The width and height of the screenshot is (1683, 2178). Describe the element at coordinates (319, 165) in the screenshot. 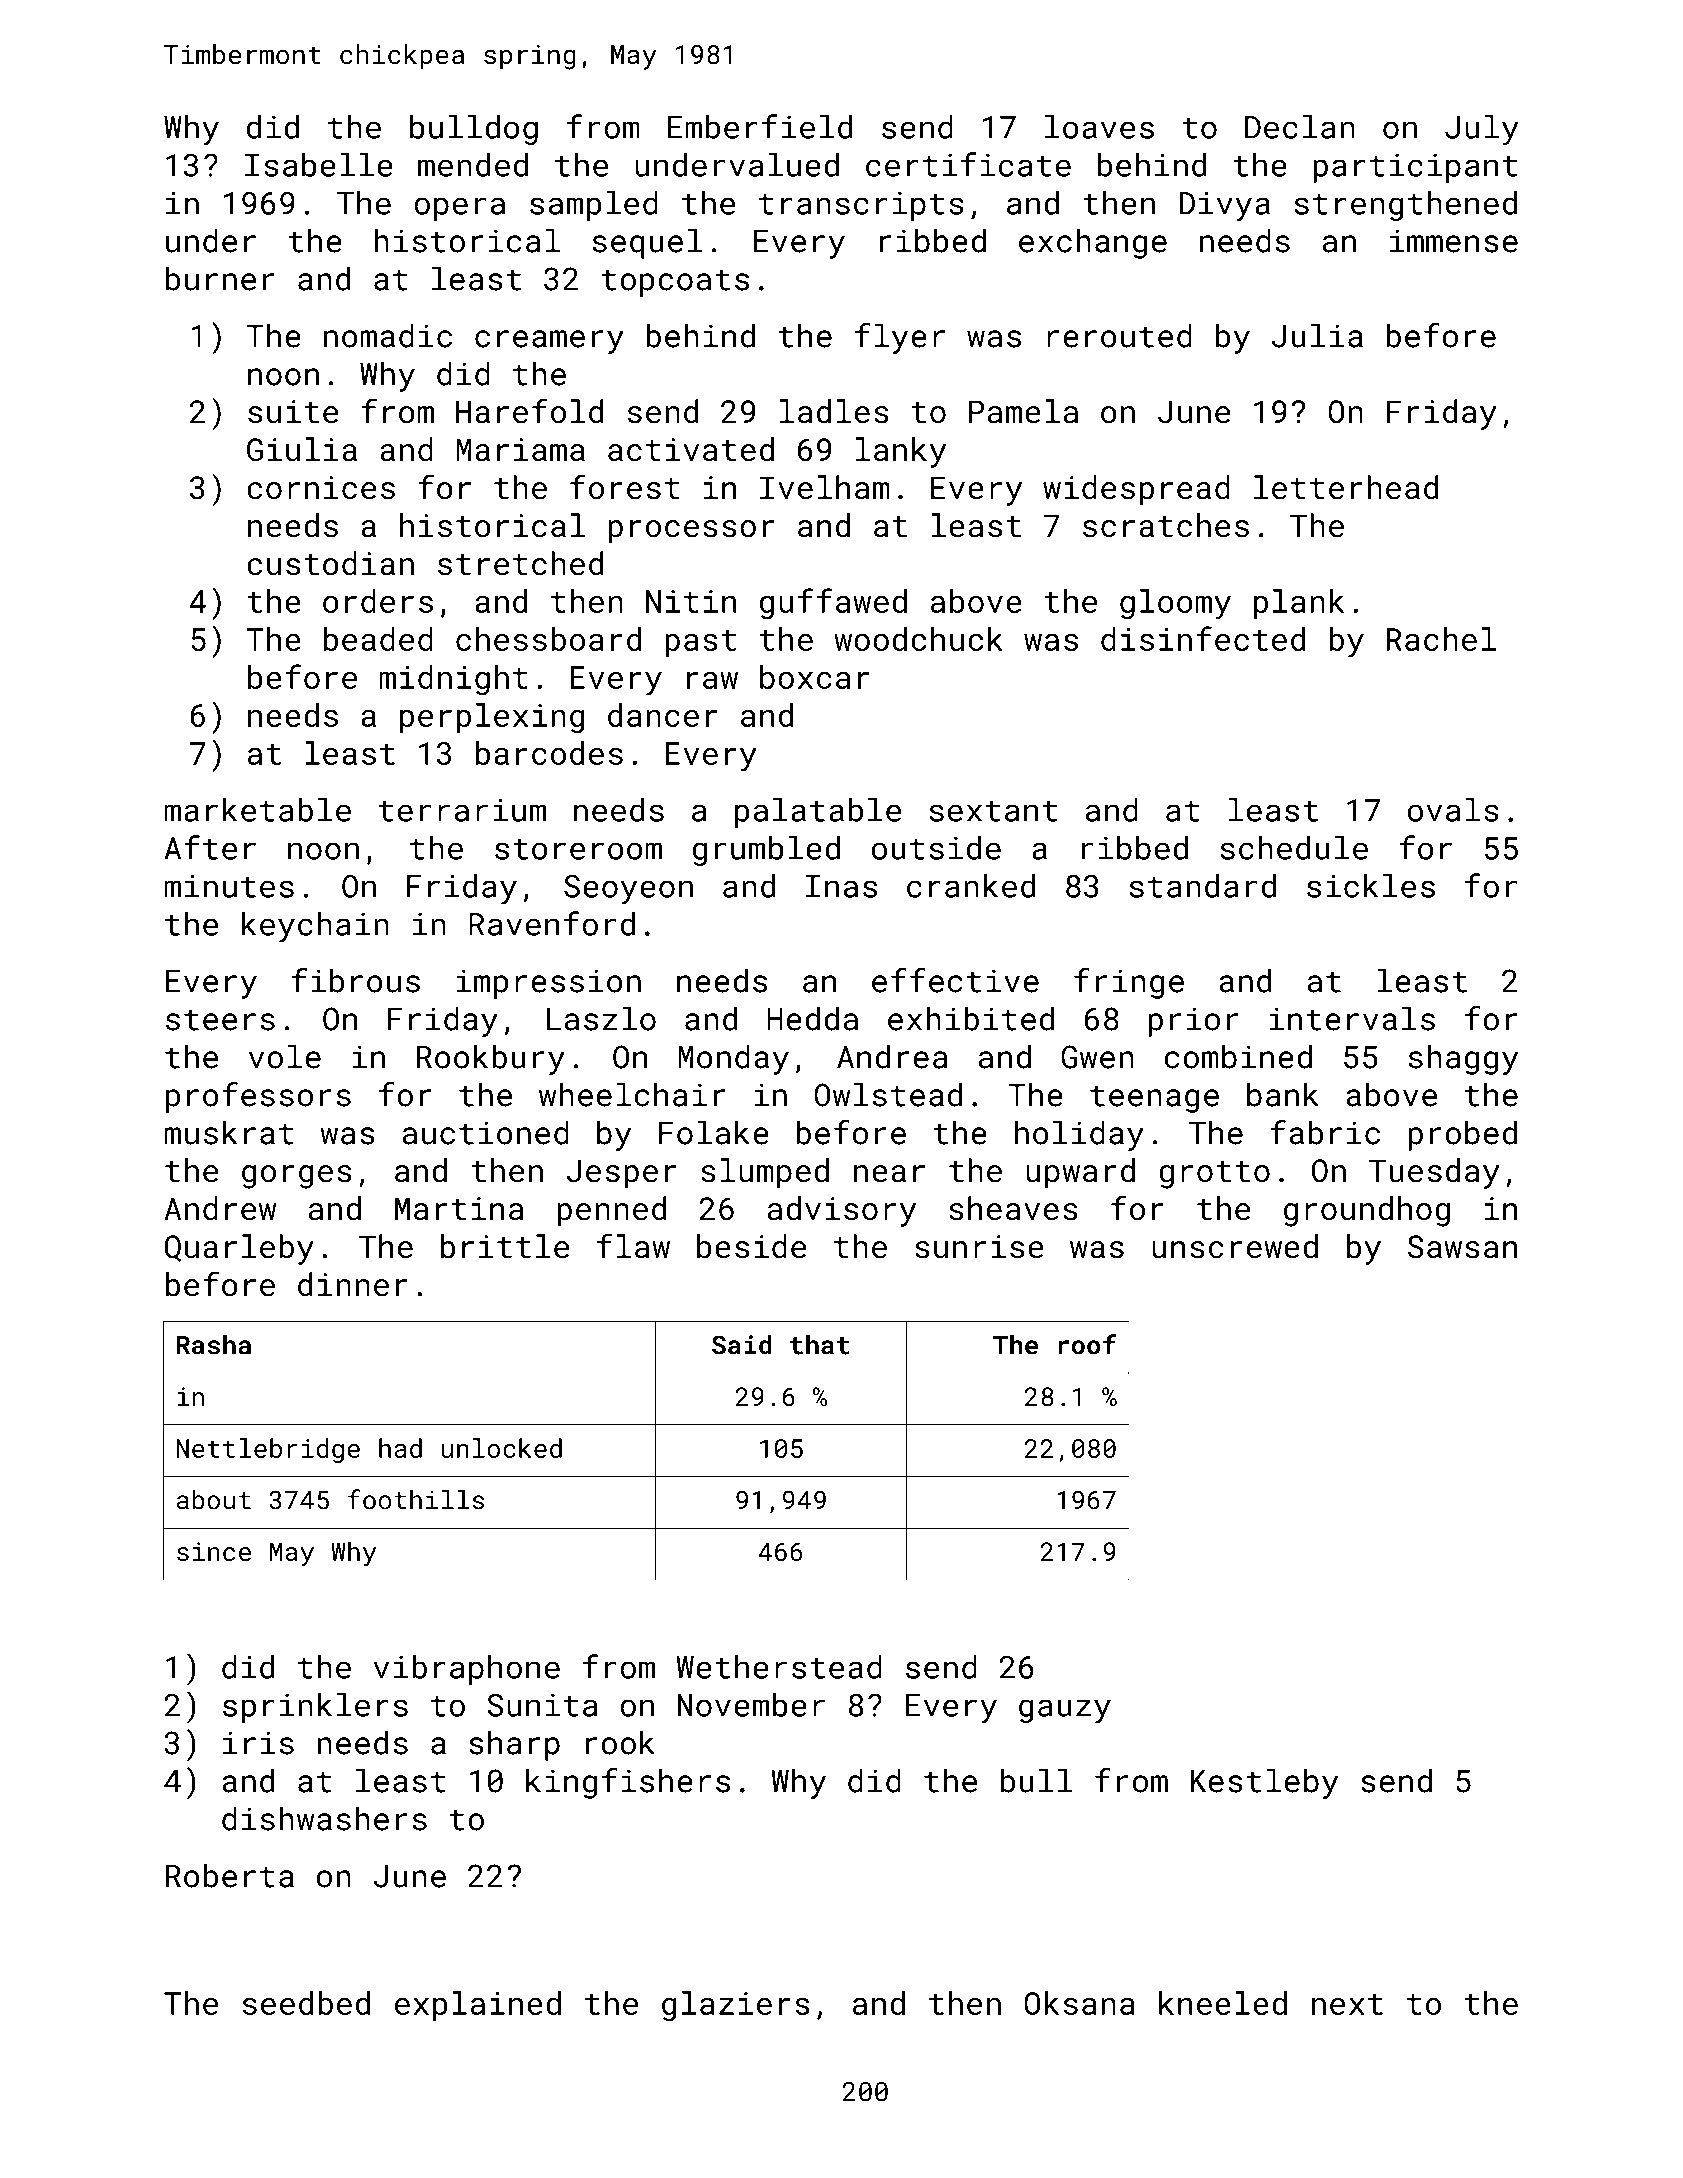

I see `Isabelle` at that location.
